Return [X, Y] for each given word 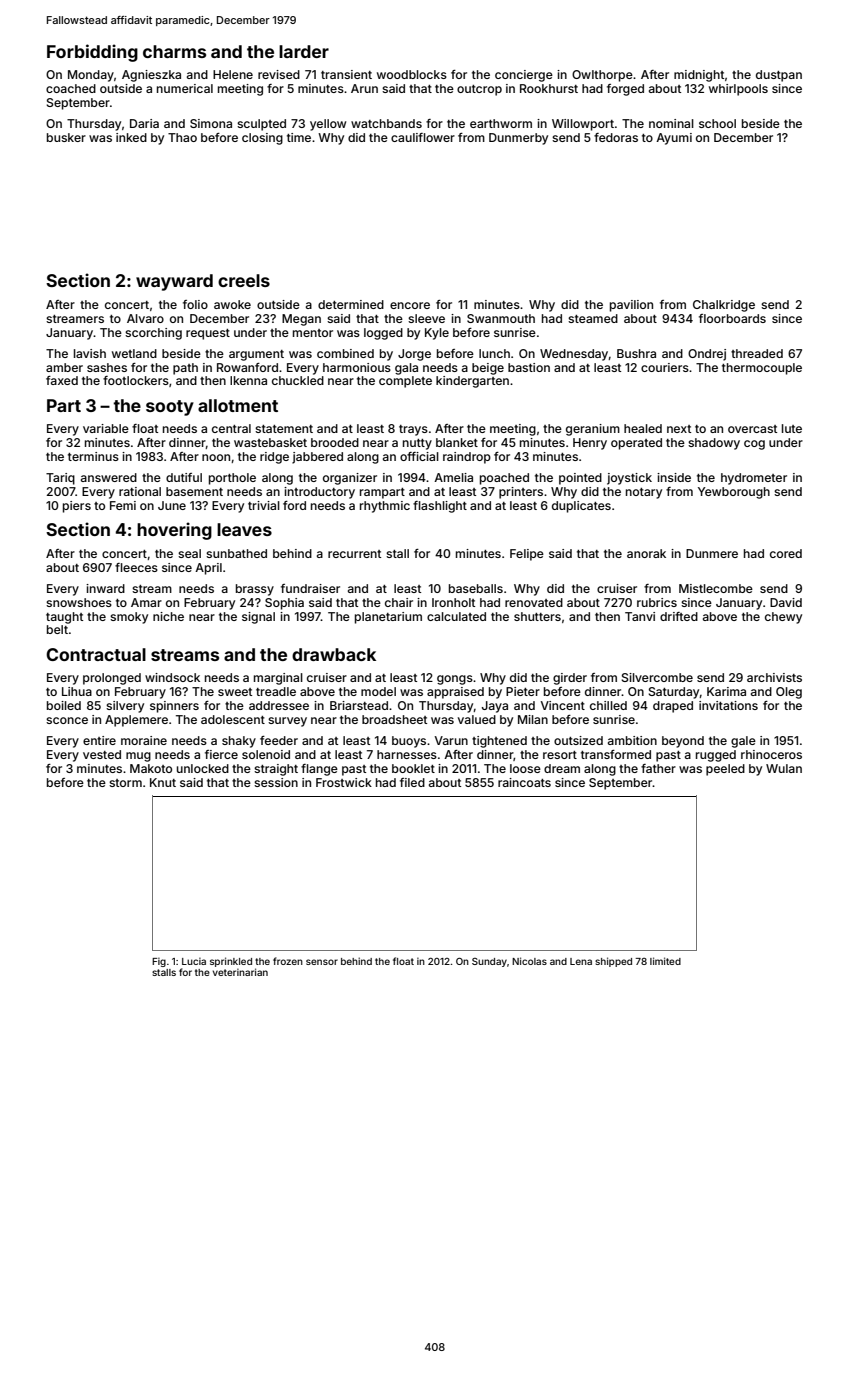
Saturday [674, 693]
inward [105, 588]
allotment [238, 405]
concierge [524, 76]
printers [521, 493]
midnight [699, 76]
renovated [534, 602]
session [276, 782]
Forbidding [92, 53]
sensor [322, 962]
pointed [580, 479]
